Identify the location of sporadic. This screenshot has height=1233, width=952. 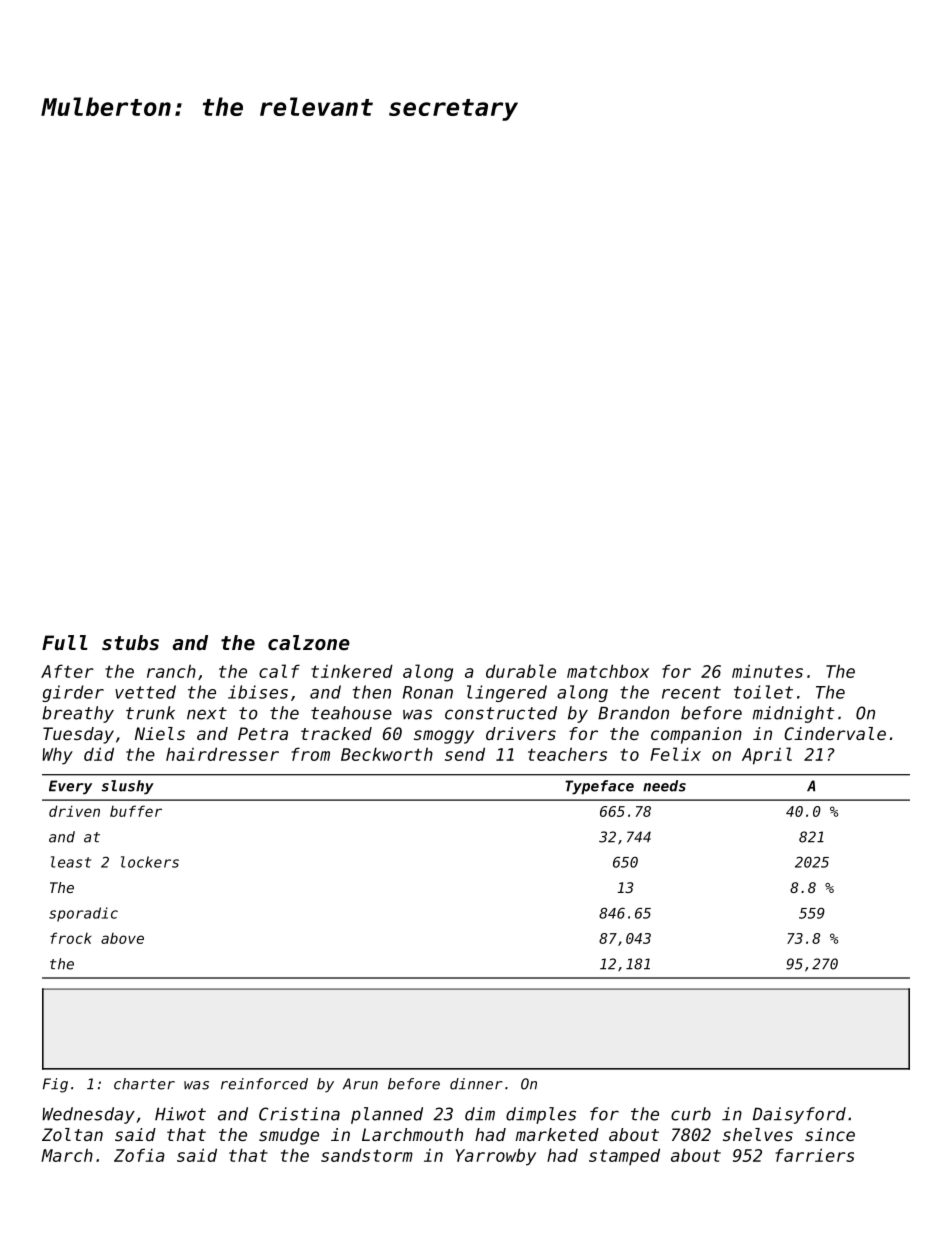
(83, 914).
